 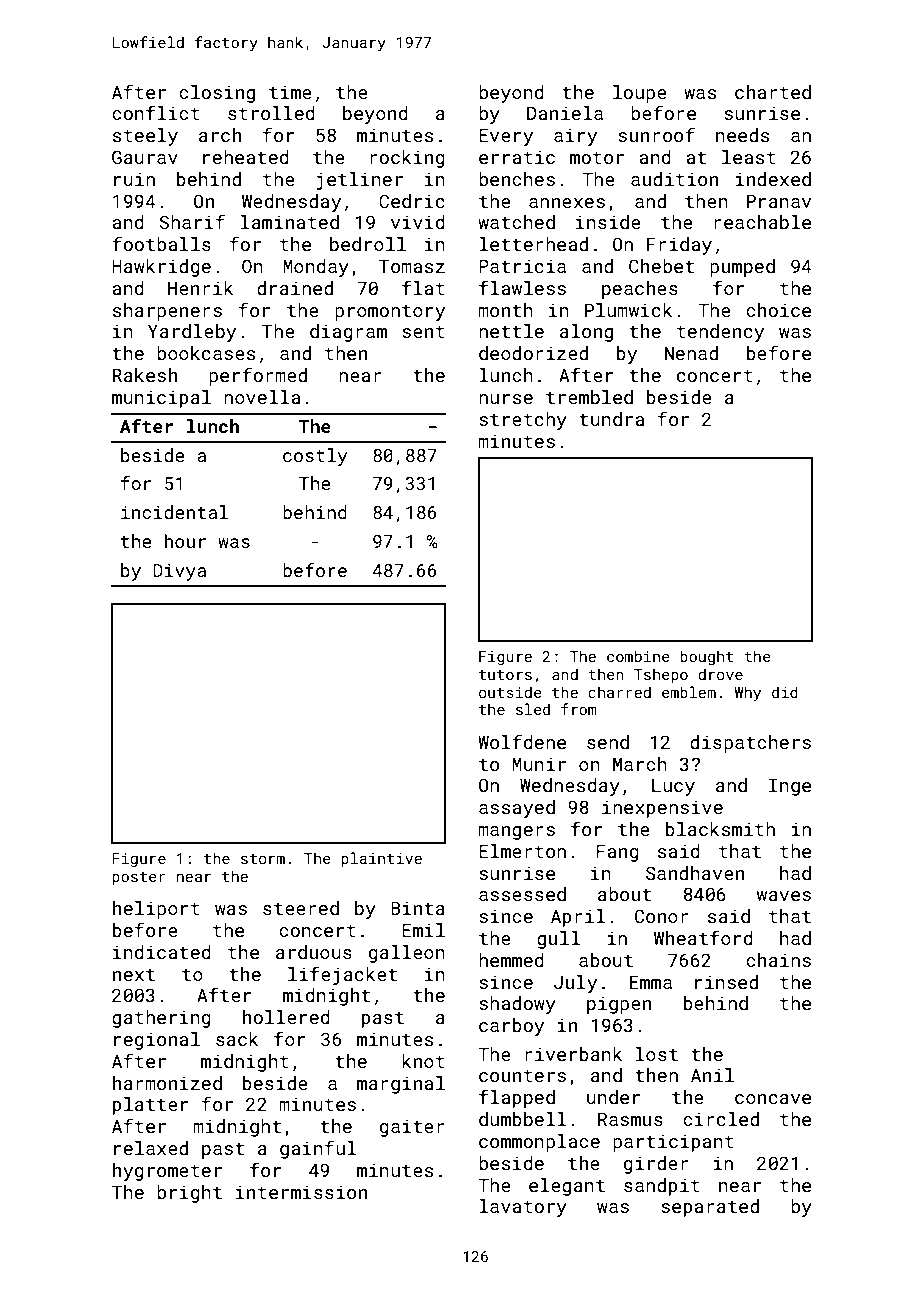 I want to click on pumped, so click(x=742, y=268).
